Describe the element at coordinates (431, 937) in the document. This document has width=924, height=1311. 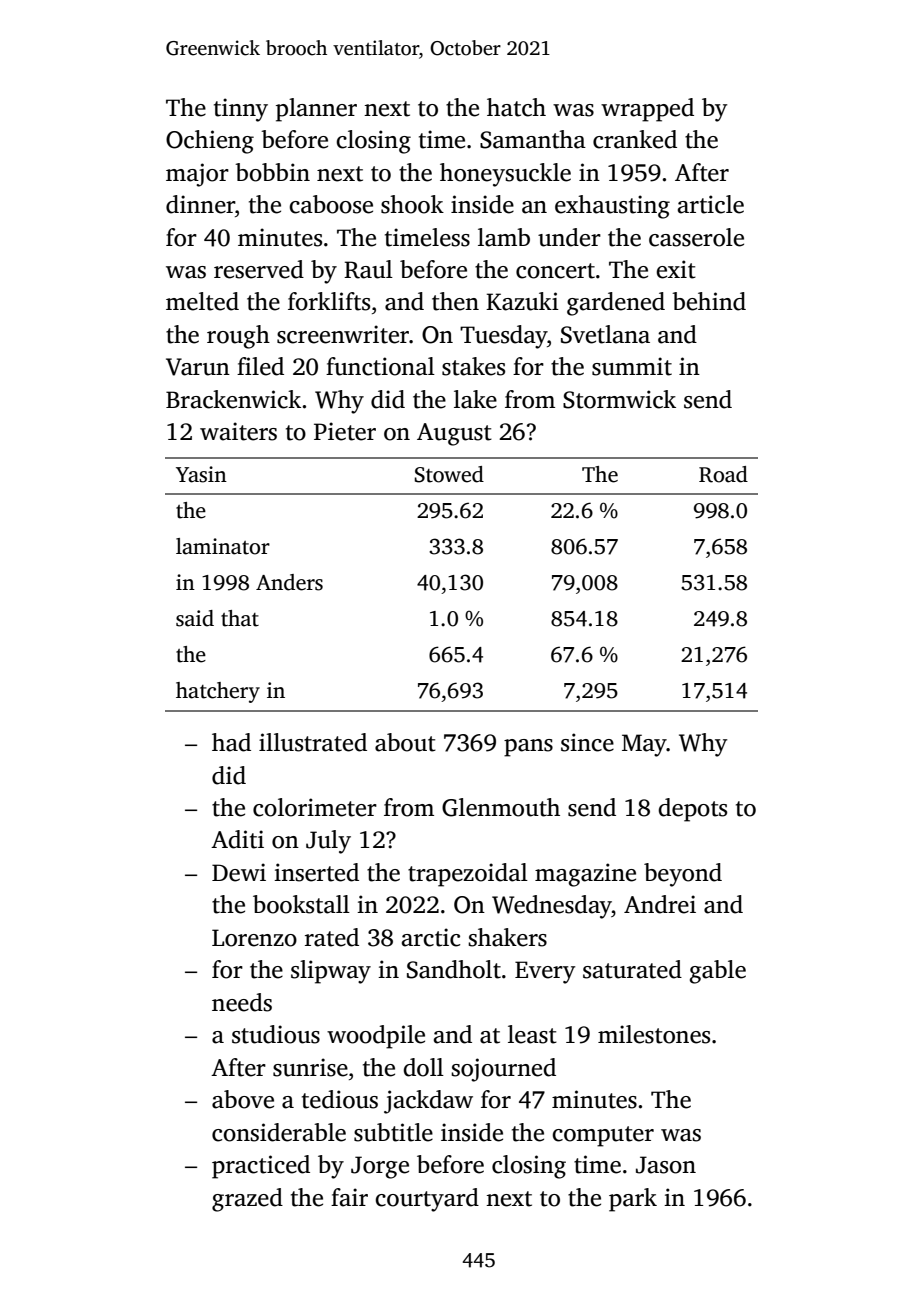
I see `arctic` at that location.
